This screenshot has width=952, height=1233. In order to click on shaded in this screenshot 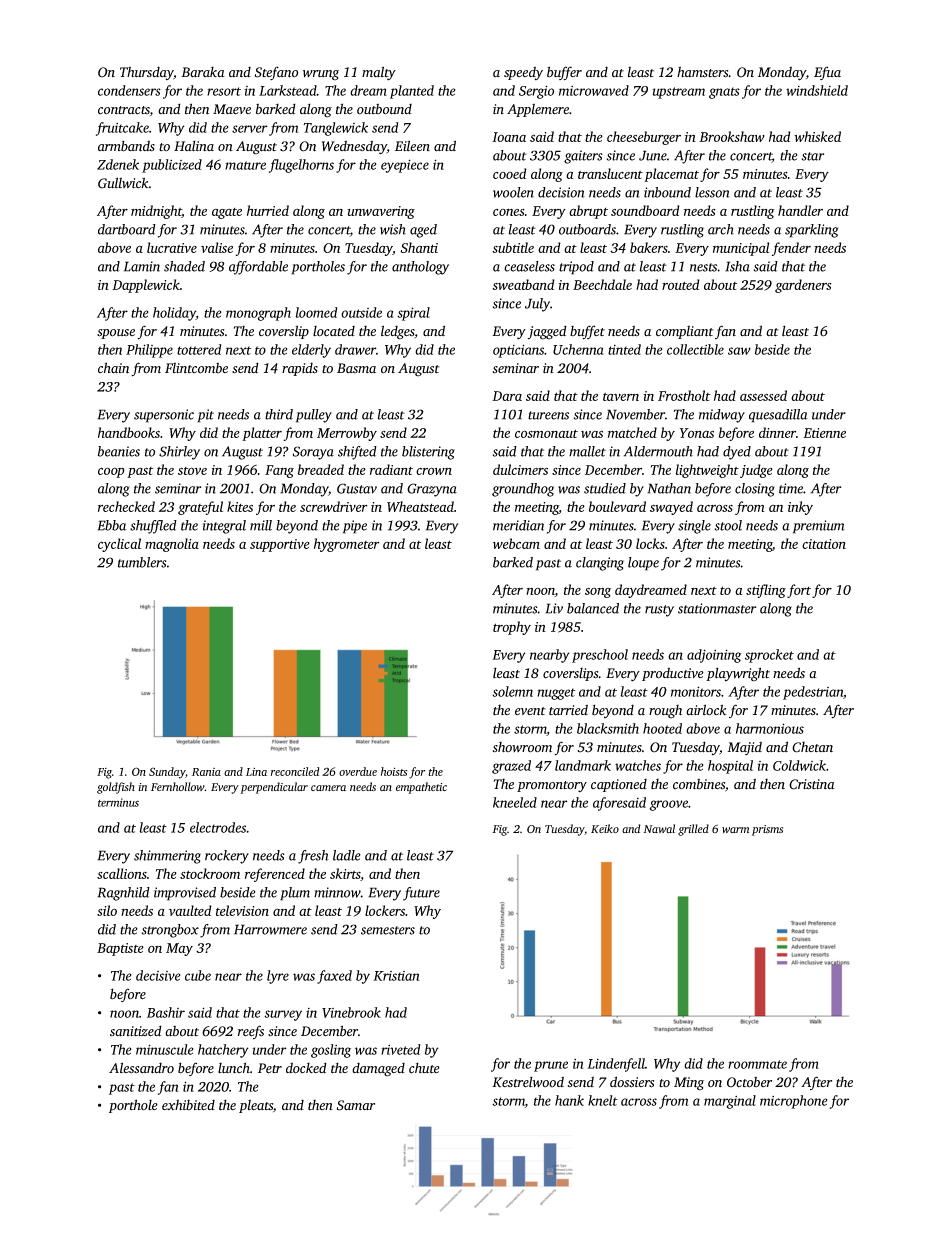, I will do `click(184, 266)`.
